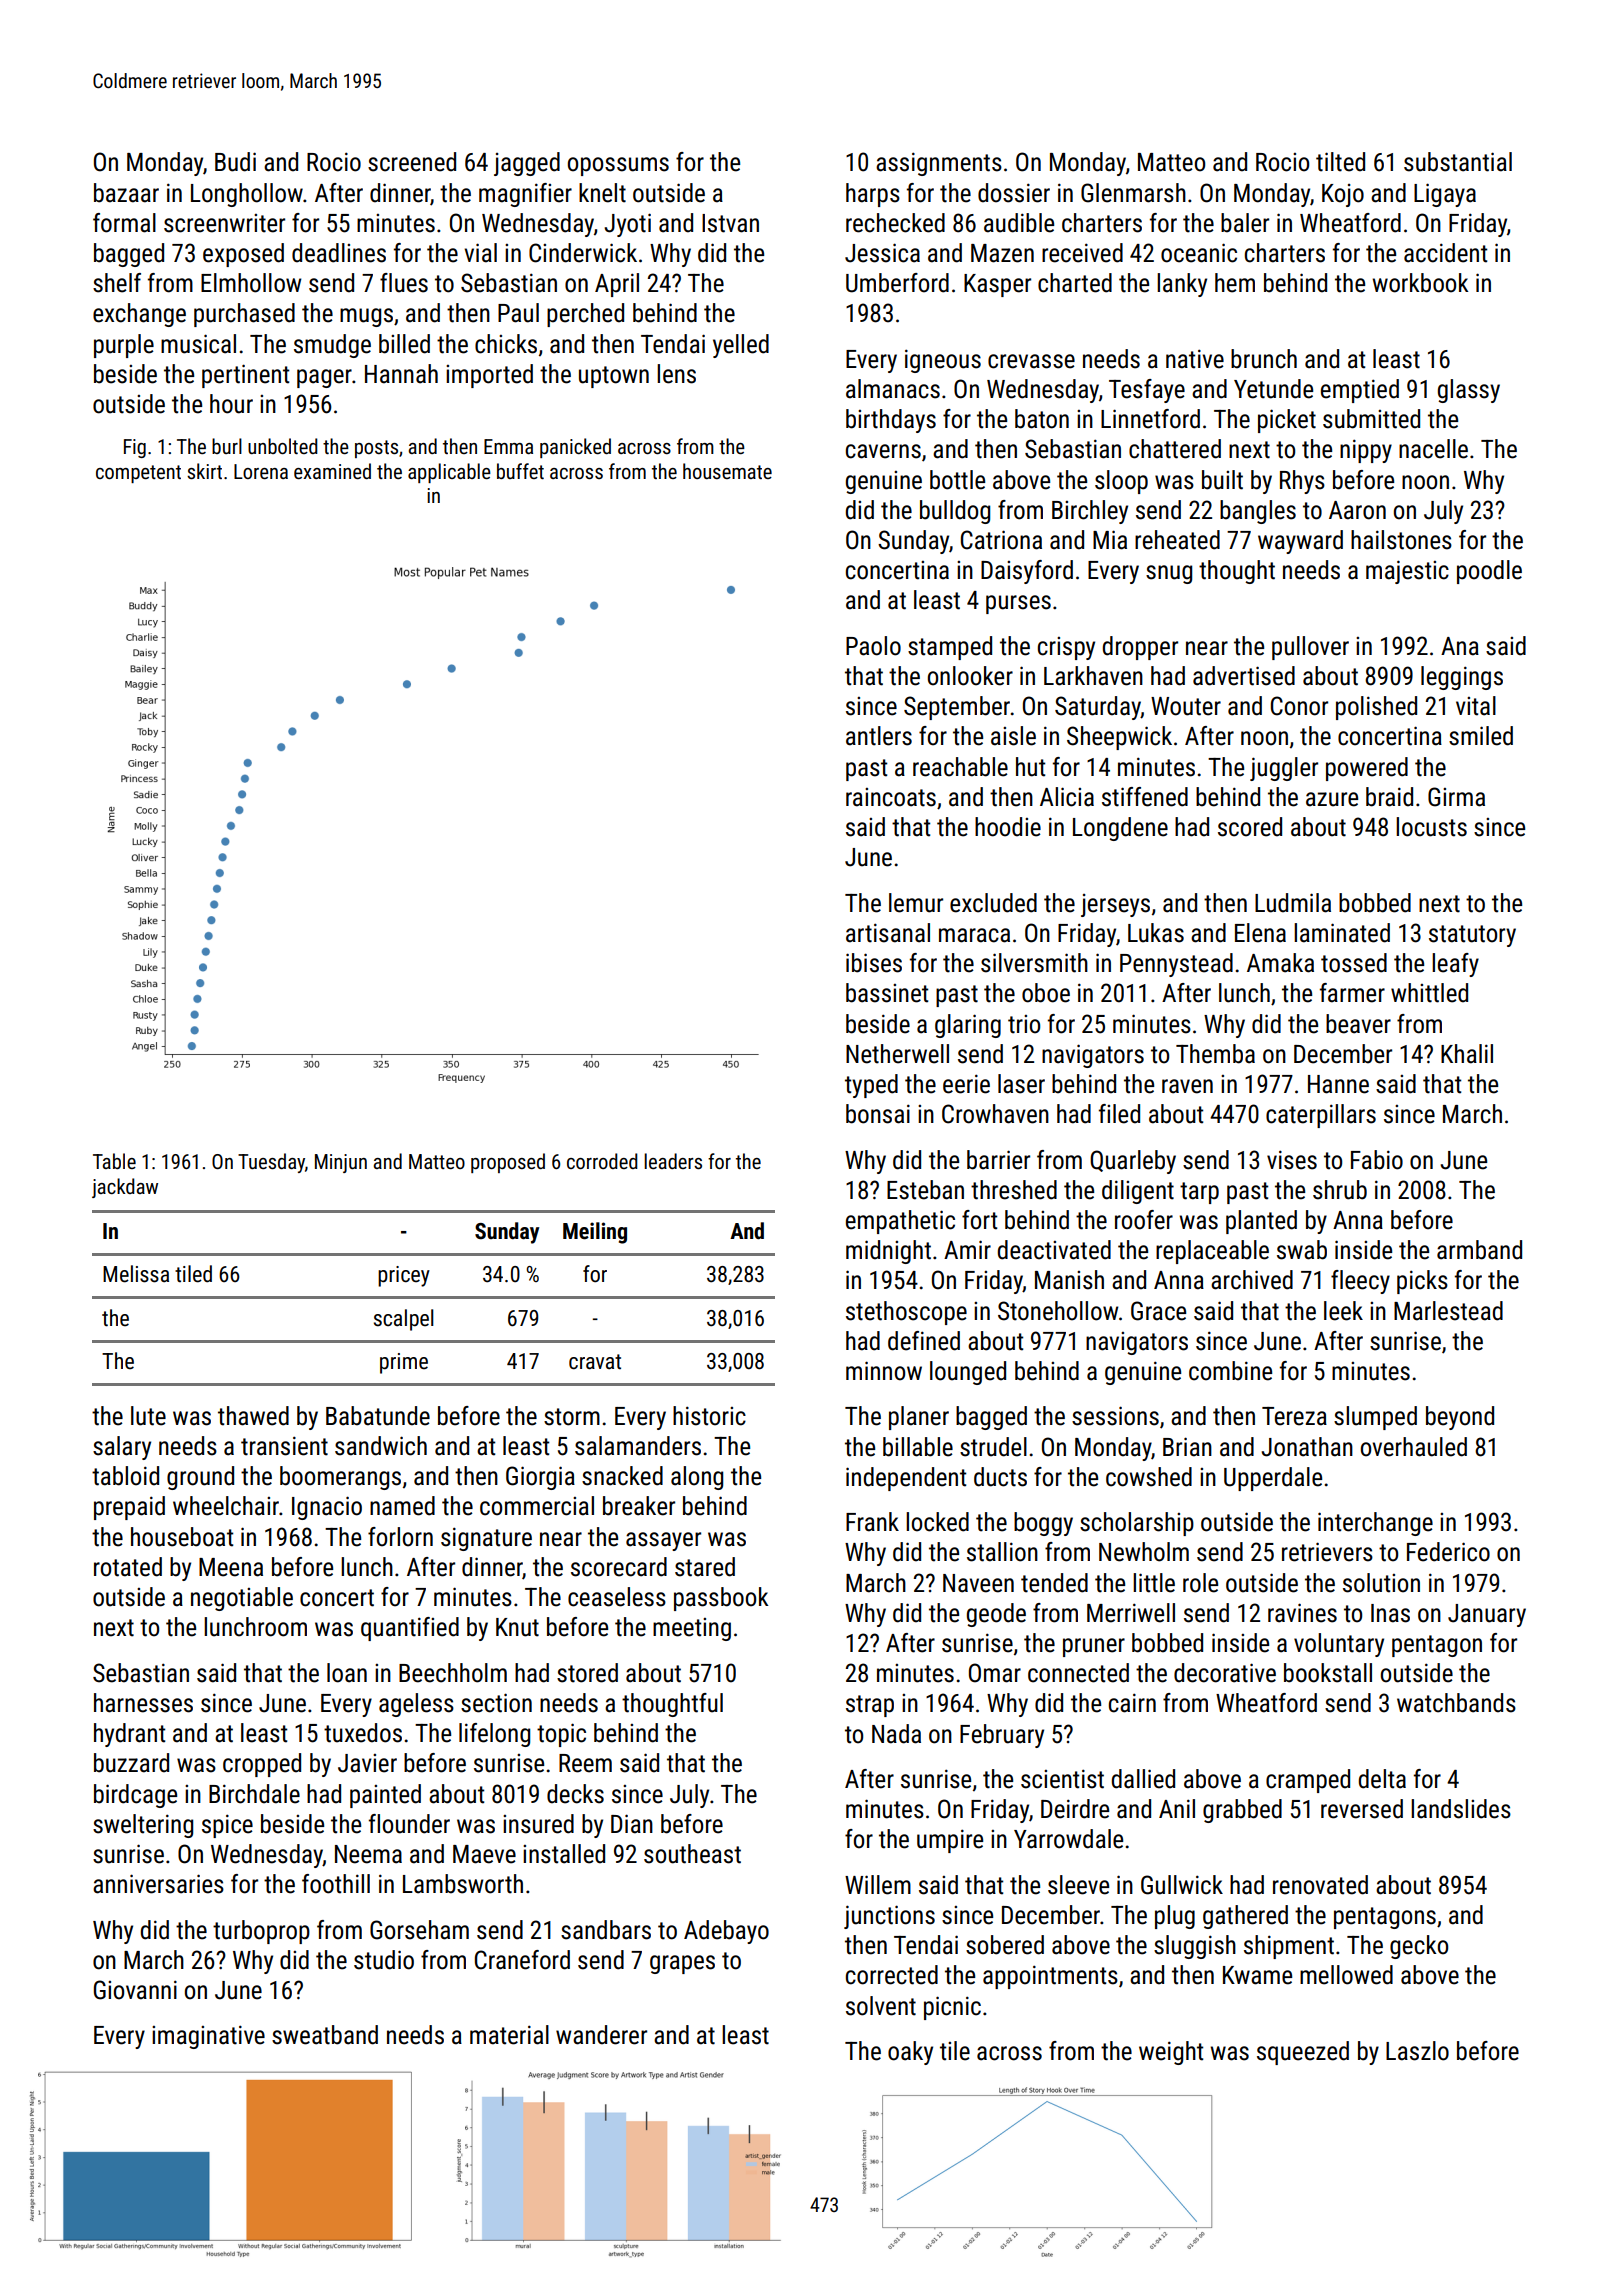 The height and width of the screenshot is (2292, 1620). What do you see at coordinates (1467, 1054) in the screenshot?
I see `Khalil` at bounding box center [1467, 1054].
